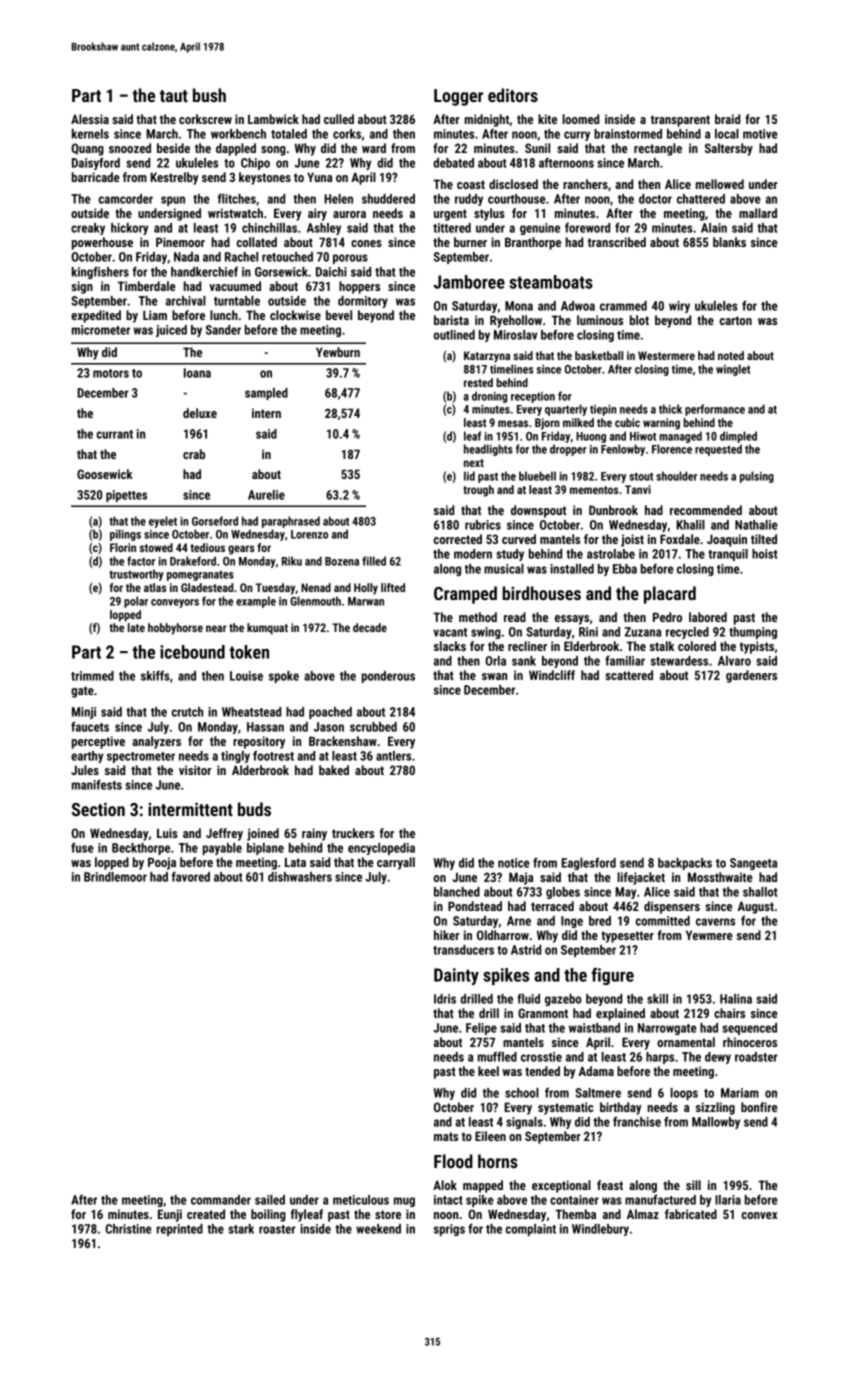  What do you see at coordinates (277, 1229) in the screenshot?
I see `roaster` at bounding box center [277, 1229].
